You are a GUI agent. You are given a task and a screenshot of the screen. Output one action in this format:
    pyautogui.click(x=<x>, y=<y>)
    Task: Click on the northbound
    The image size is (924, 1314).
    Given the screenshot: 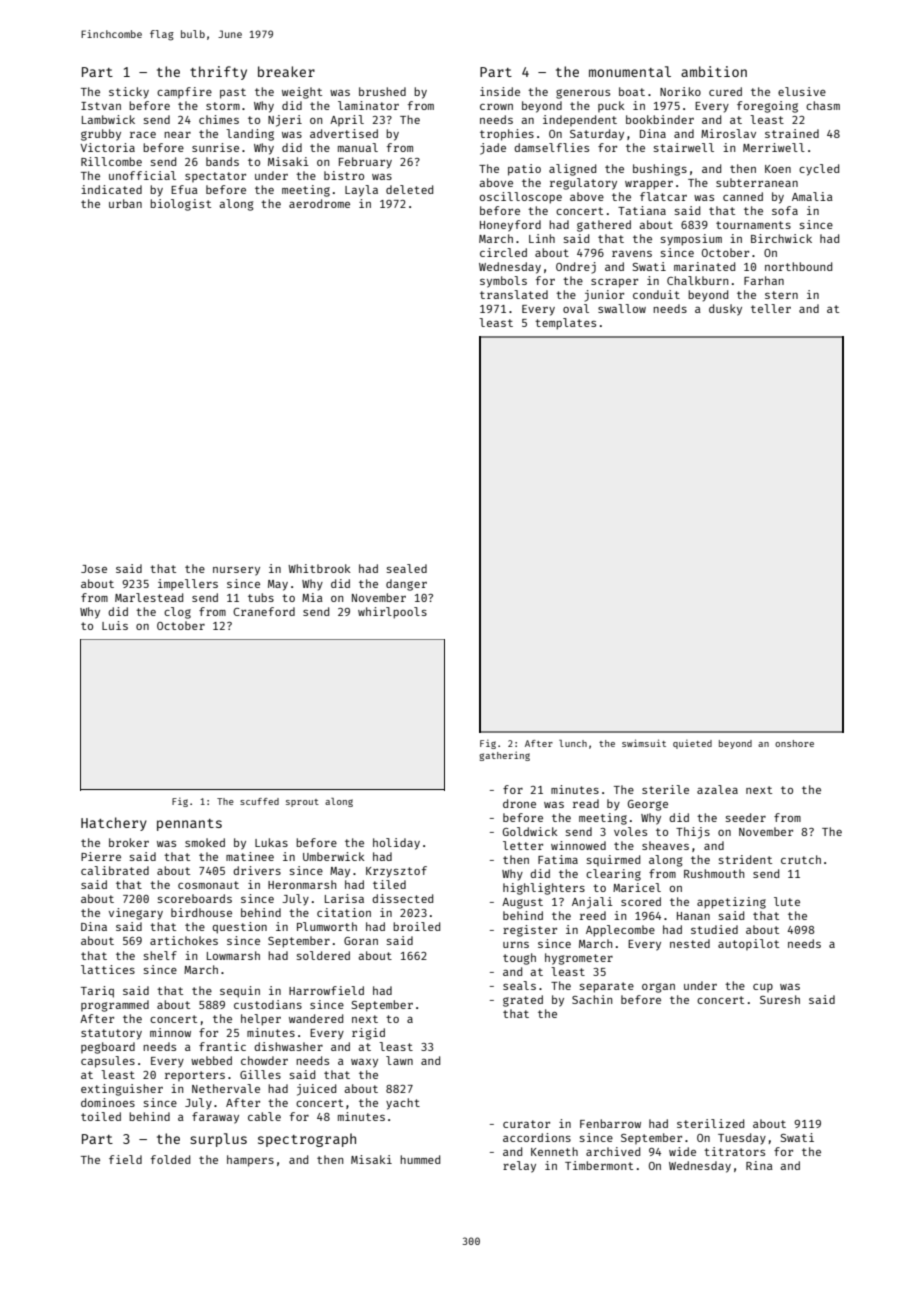 What is the action you would take?
    pyautogui.click(x=798, y=266)
